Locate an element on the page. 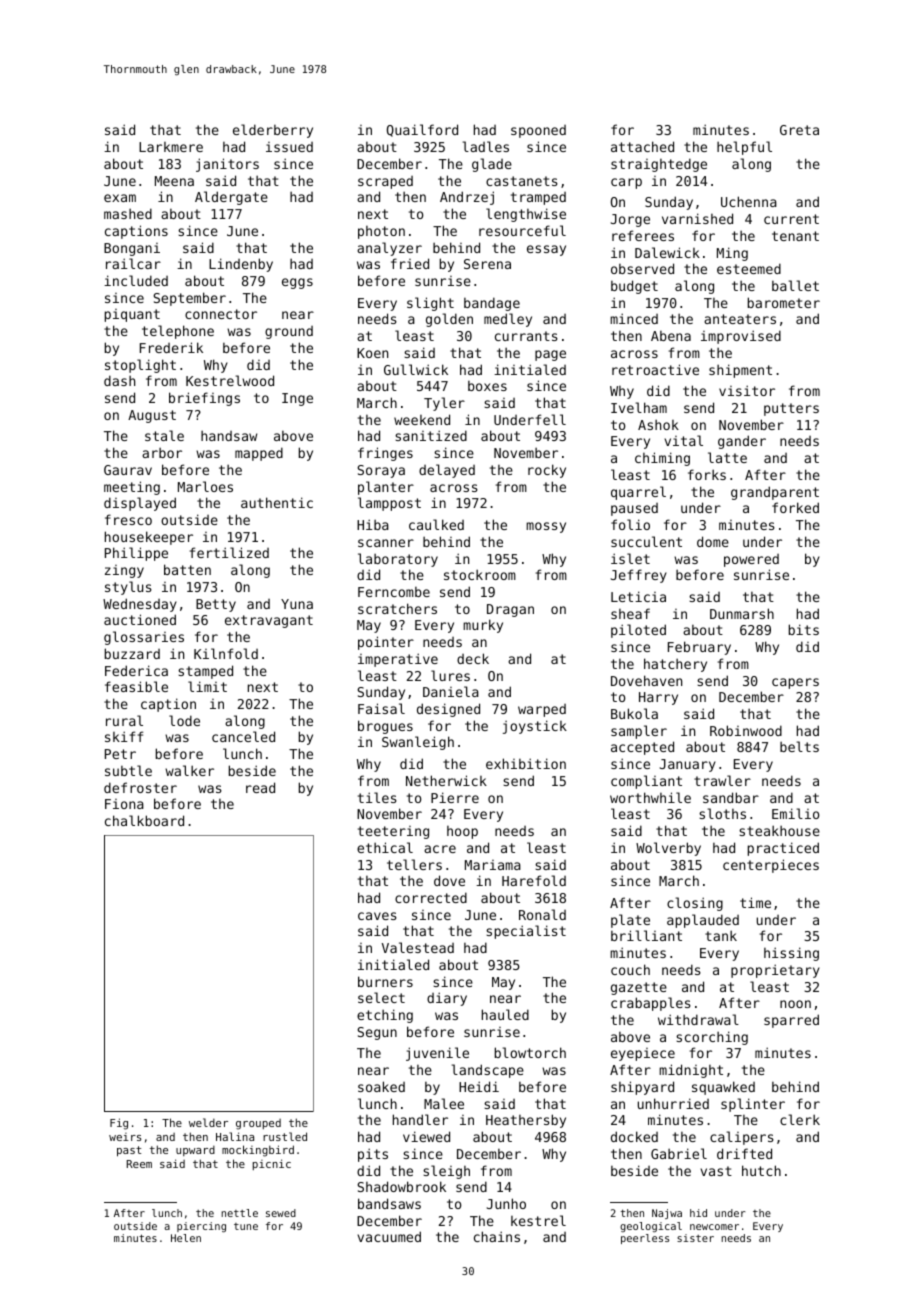 The width and height of the image is (924, 1308). quarrel is located at coordinates (638, 493).
